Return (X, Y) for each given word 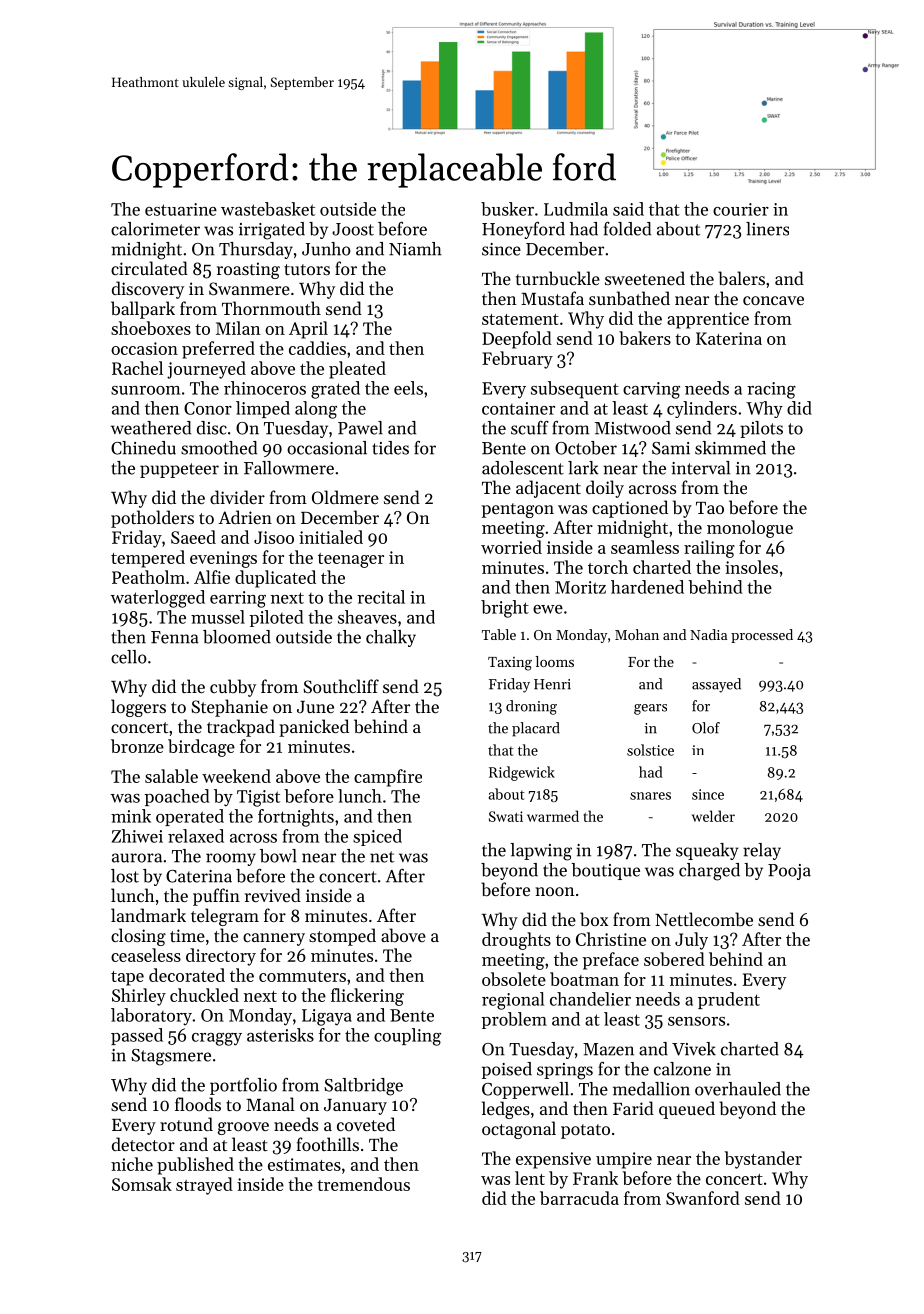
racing (771, 390)
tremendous (363, 1184)
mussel (218, 617)
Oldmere (345, 497)
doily (605, 489)
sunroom (146, 390)
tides (390, 448)
